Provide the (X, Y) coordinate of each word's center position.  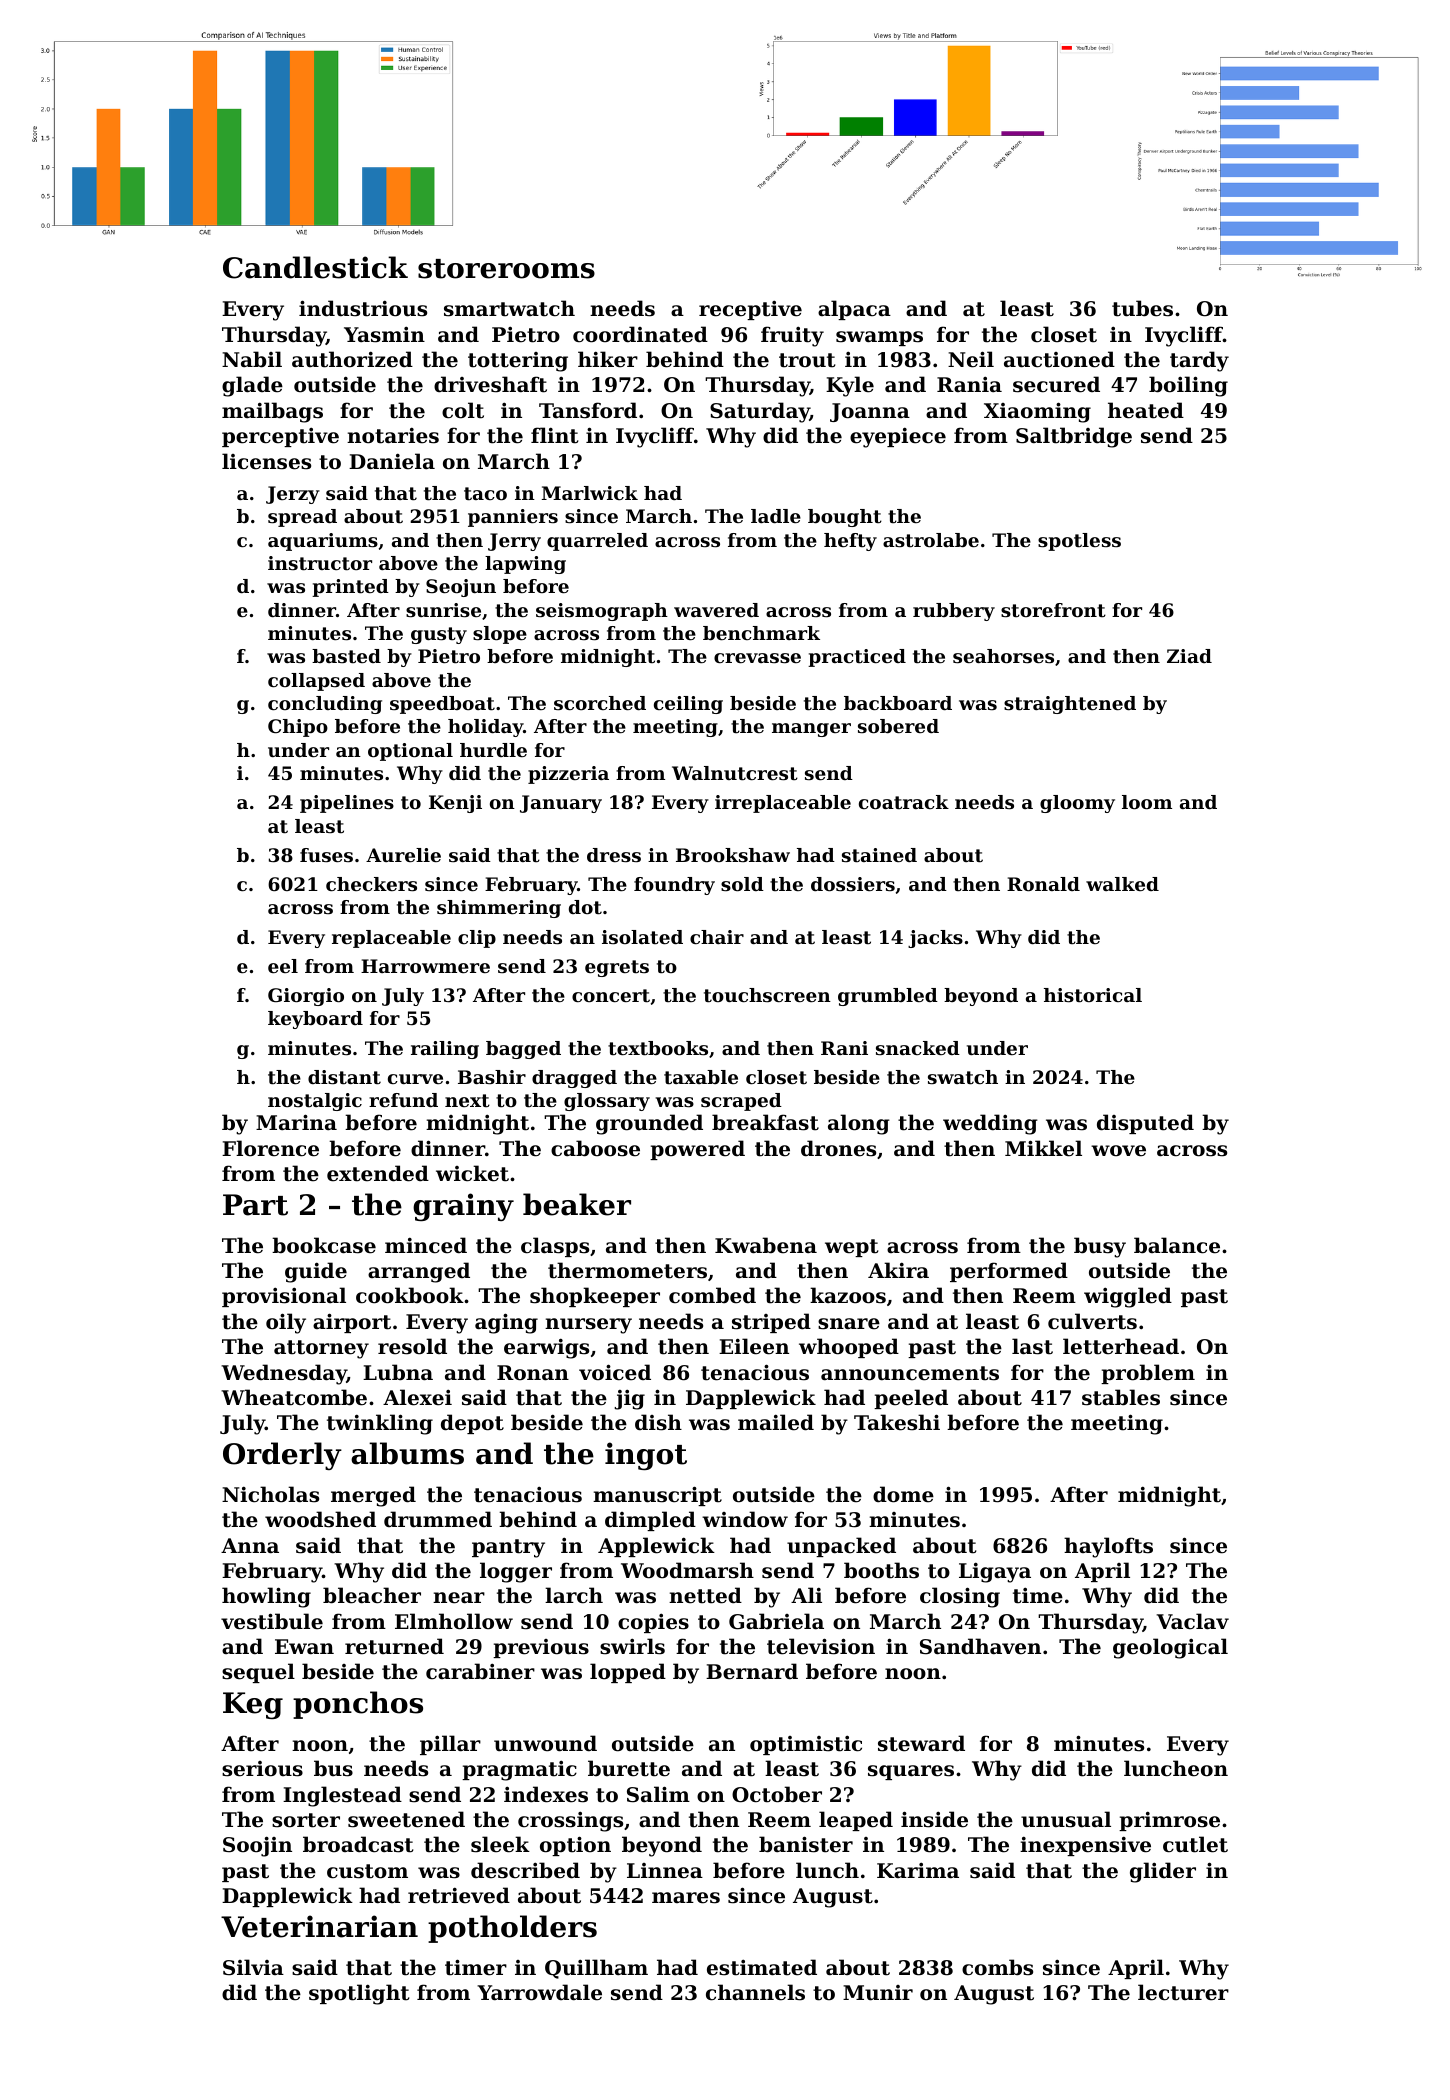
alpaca (854, 310)
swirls (632, 1646)
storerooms (506, 269)
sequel (258, 1673)
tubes (1142, 308)
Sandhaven (980, 1646)
